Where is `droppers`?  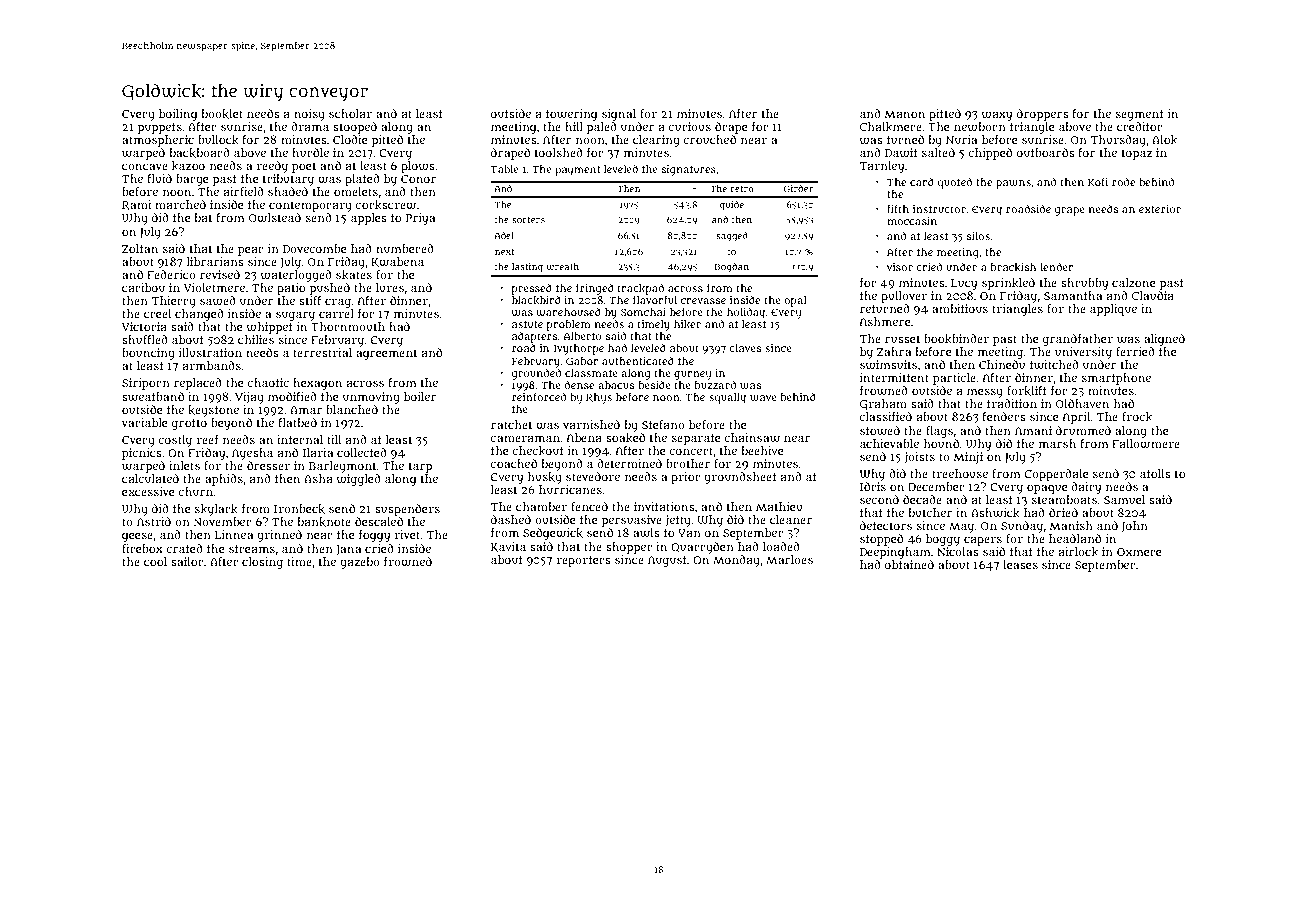 droppers is located at coordinates (1043, 115).
